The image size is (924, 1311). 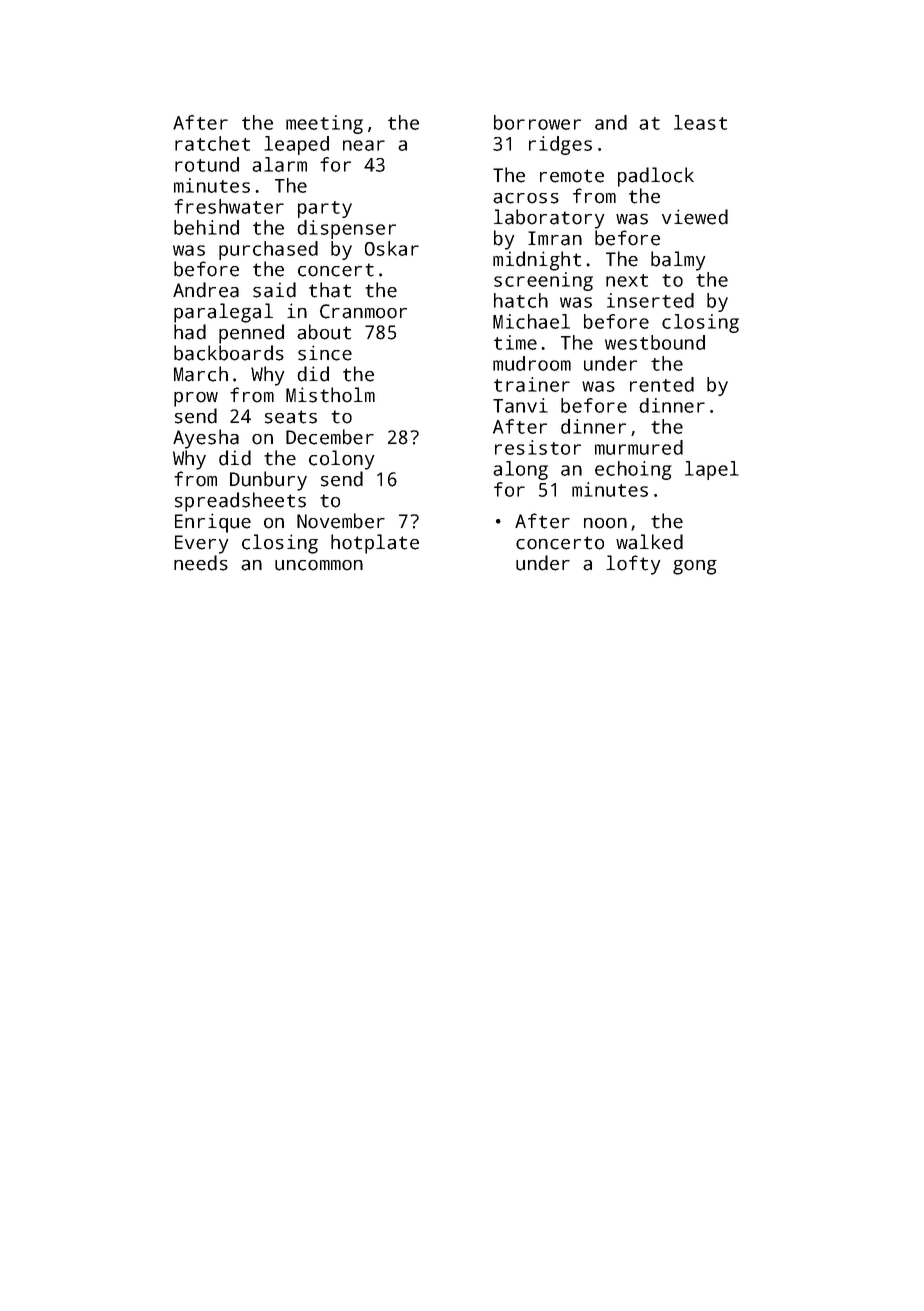 What do you see at coordinates (364, 145) in the screenshot?
I see `near` at bounding box center [364, 145].
